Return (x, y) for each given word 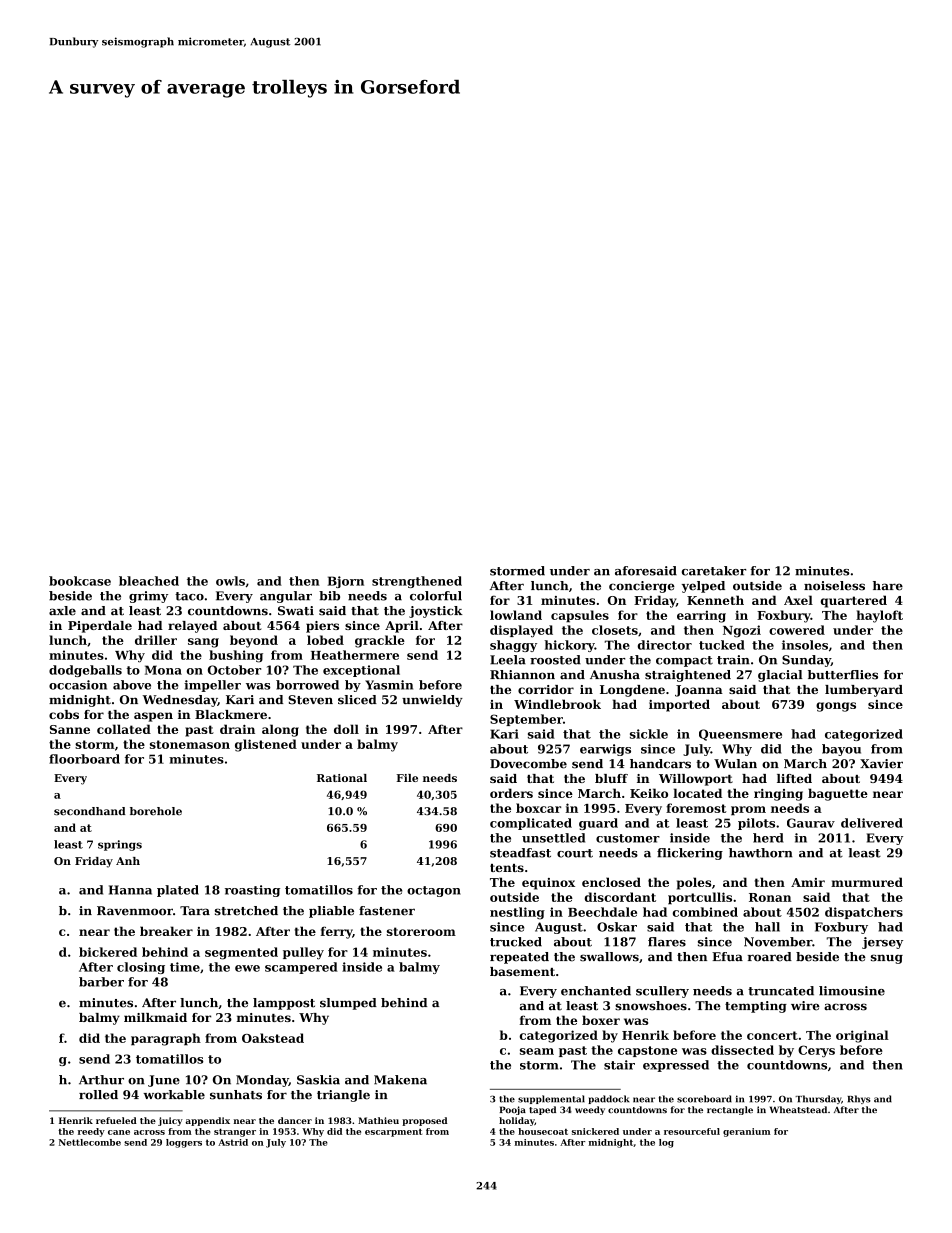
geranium (747, 1132)
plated (178, 891)
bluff (611, 778)
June (164, 1081)
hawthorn (760, 853)
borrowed (307, 685)
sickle (649, 734)
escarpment (393, 1133)
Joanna (699, 691)
